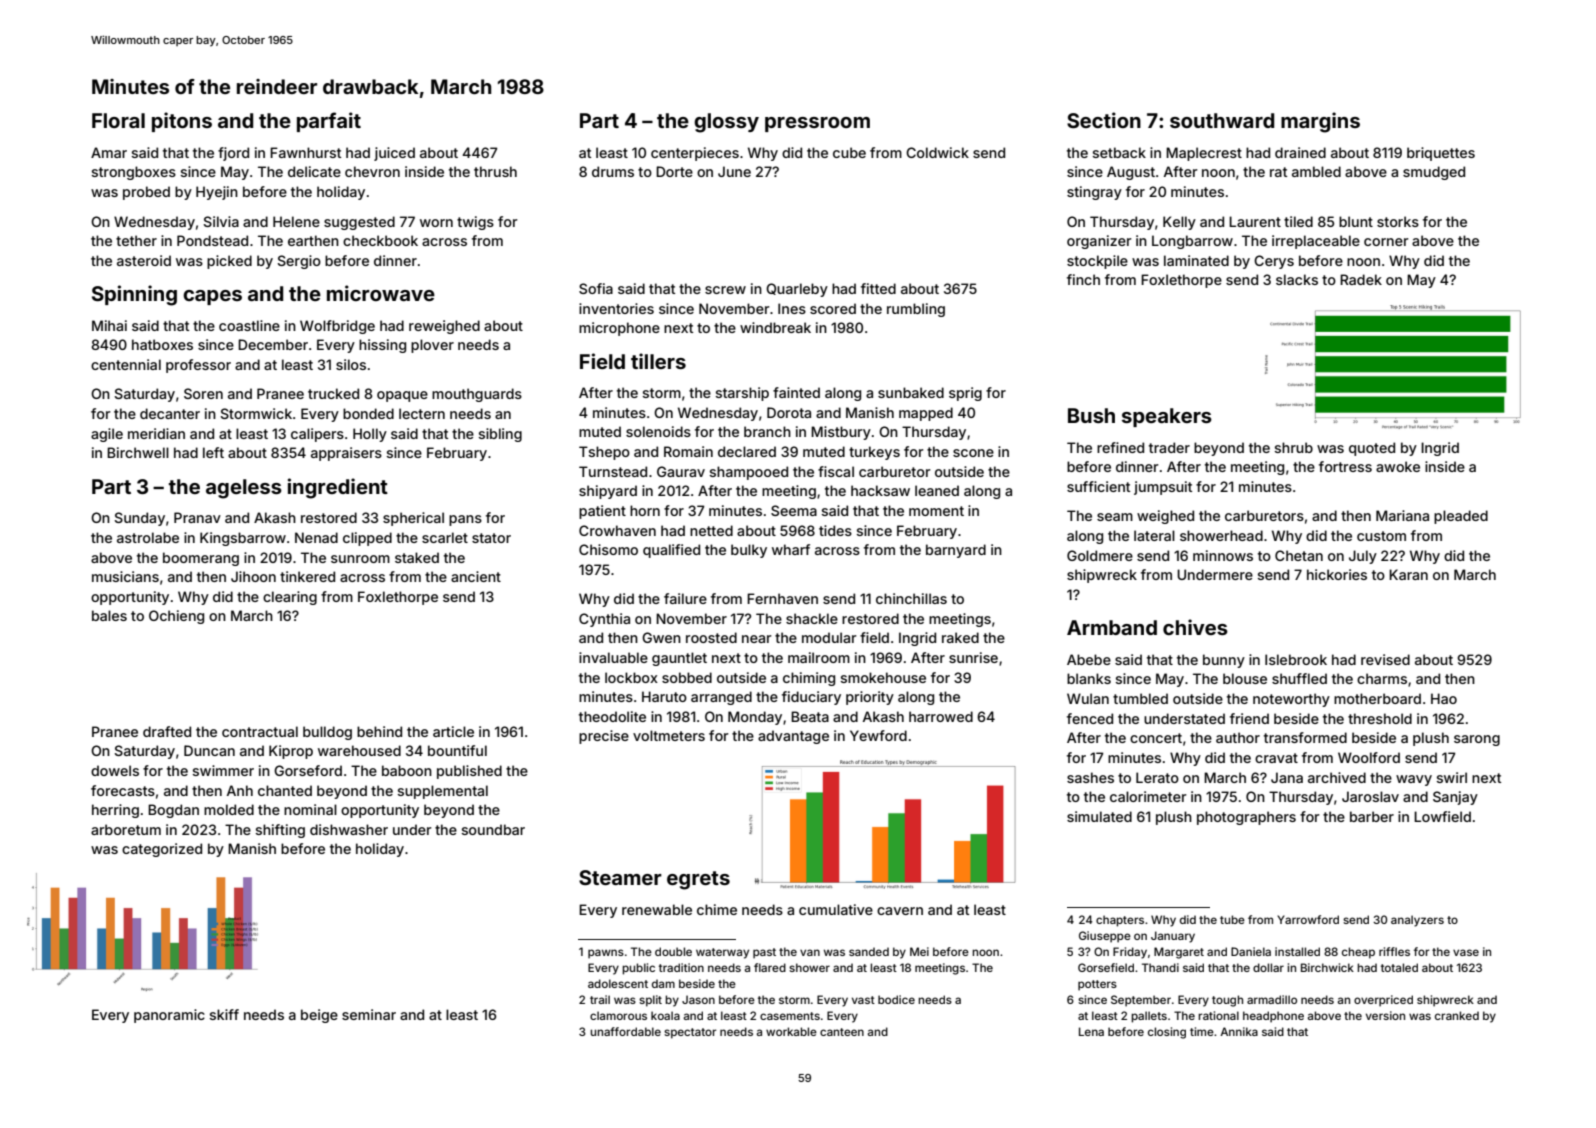 This screenshot has width=1596, height=1128. I want to click on cranked, so click(1457, 1015).
